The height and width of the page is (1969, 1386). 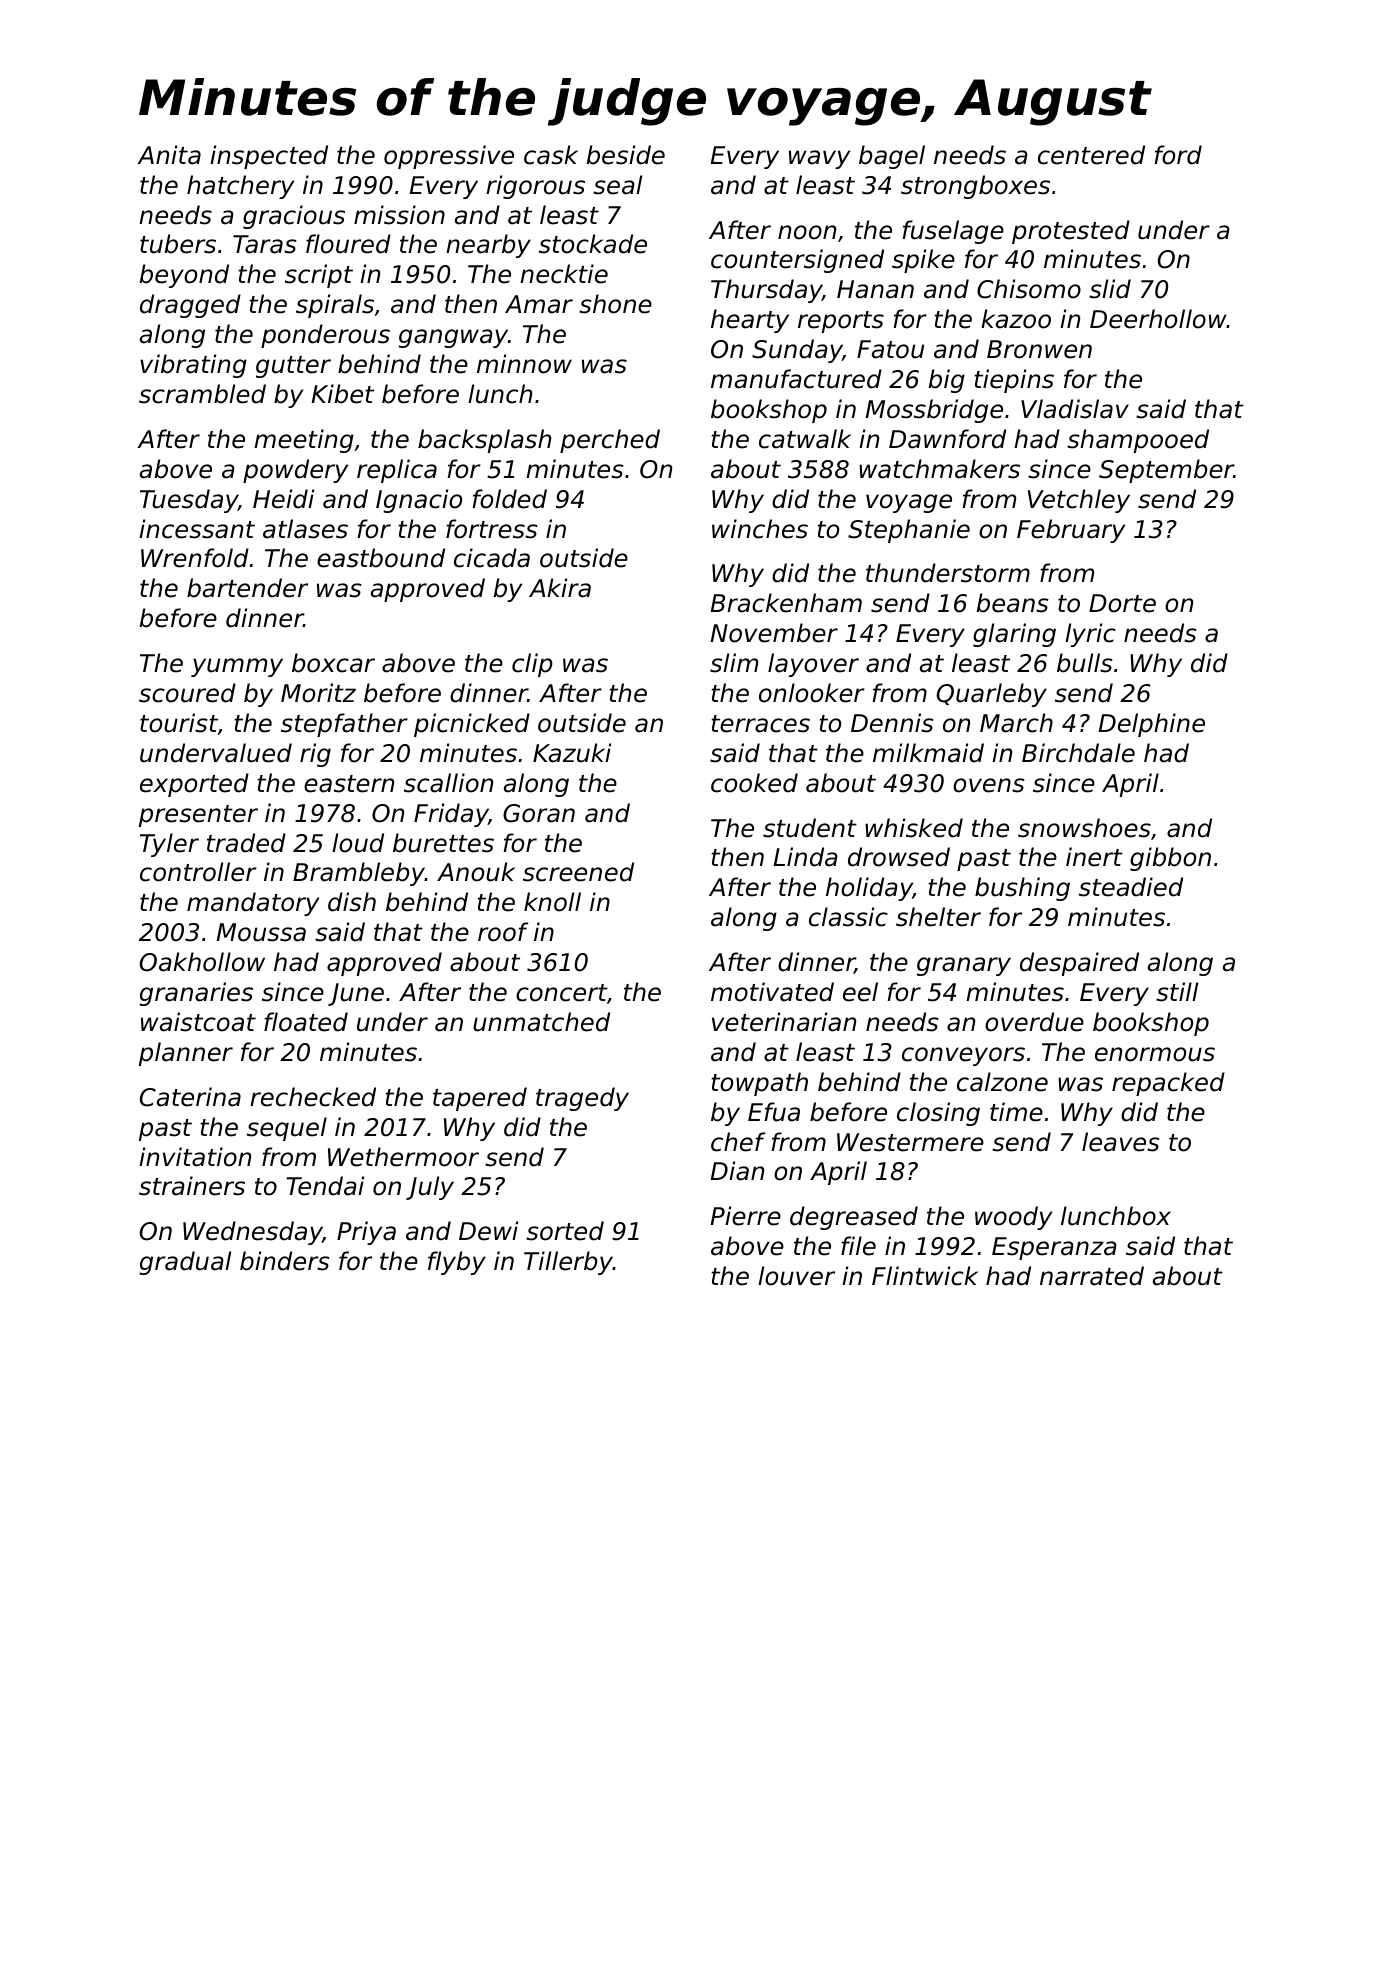 I want to click on Moritz, so click(x=318, y=693).
